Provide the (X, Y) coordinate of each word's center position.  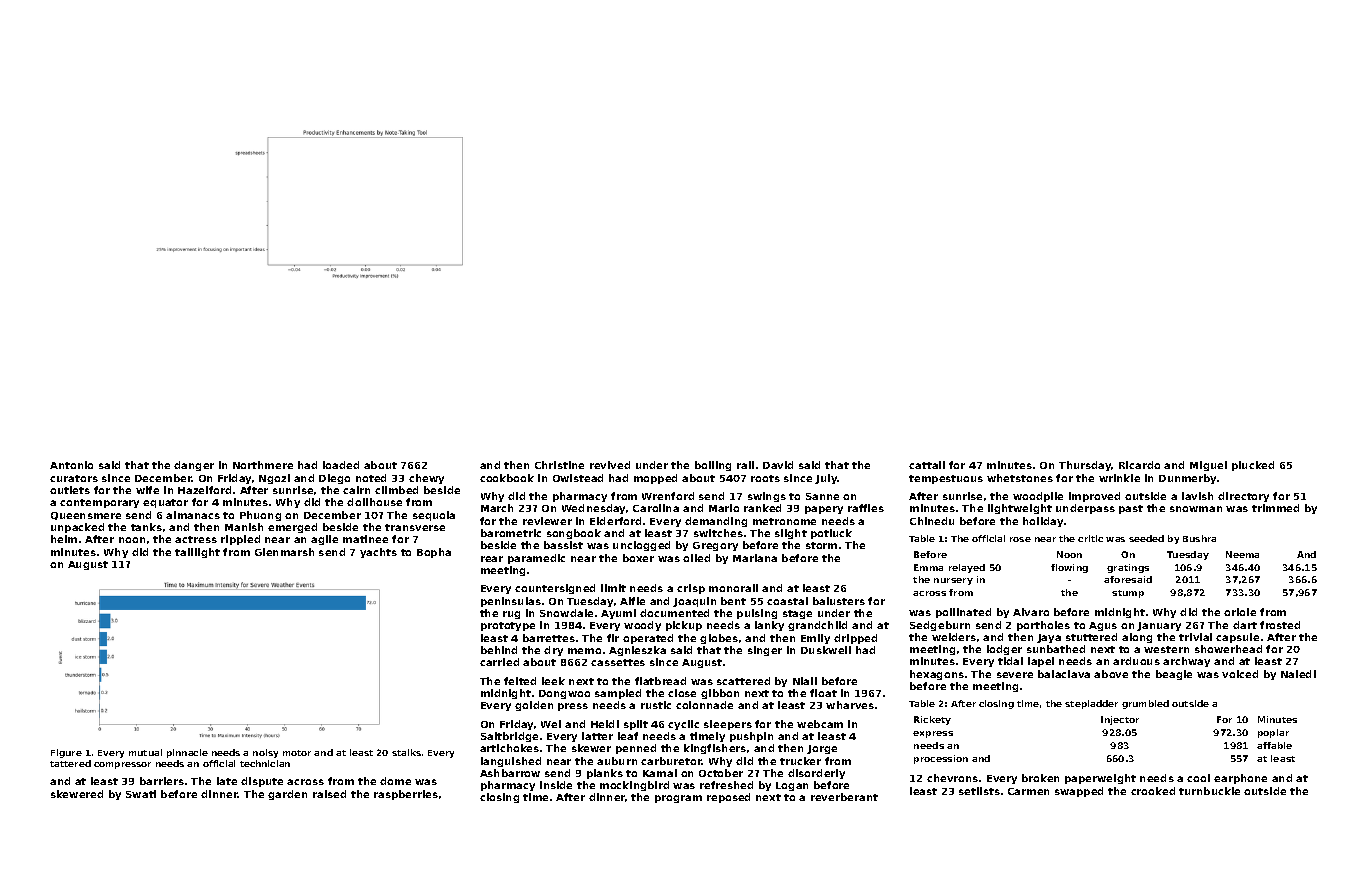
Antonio (71, 465)
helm (64, 539)
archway (1186, 662)
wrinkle (1119, 478)
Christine (559, 465)
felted (520, 681)
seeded (1146, 538)
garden (287, 795)
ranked (762, 508)
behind (499, 650)
